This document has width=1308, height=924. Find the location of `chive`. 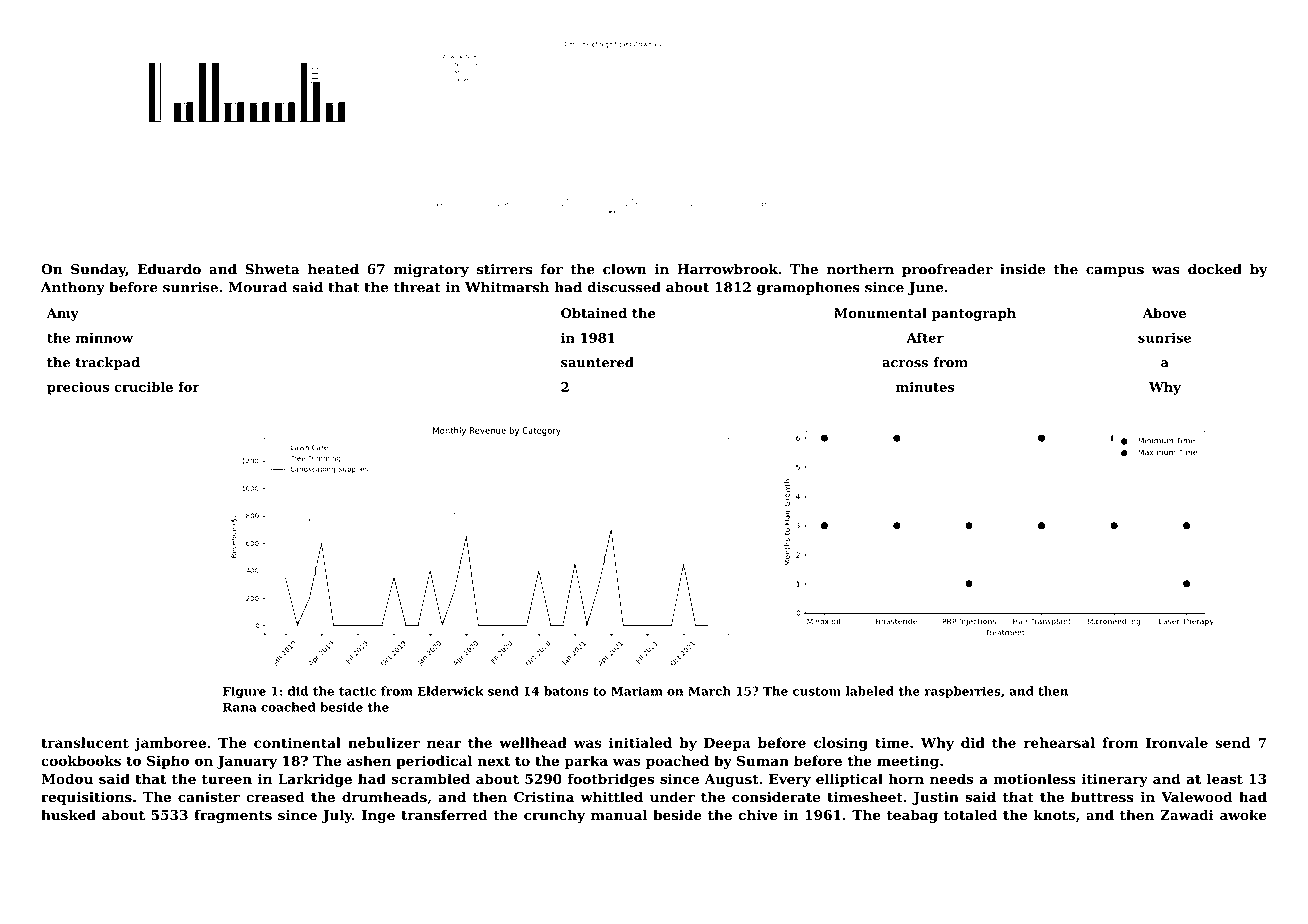

chive is located at coordinates (758, 815).
